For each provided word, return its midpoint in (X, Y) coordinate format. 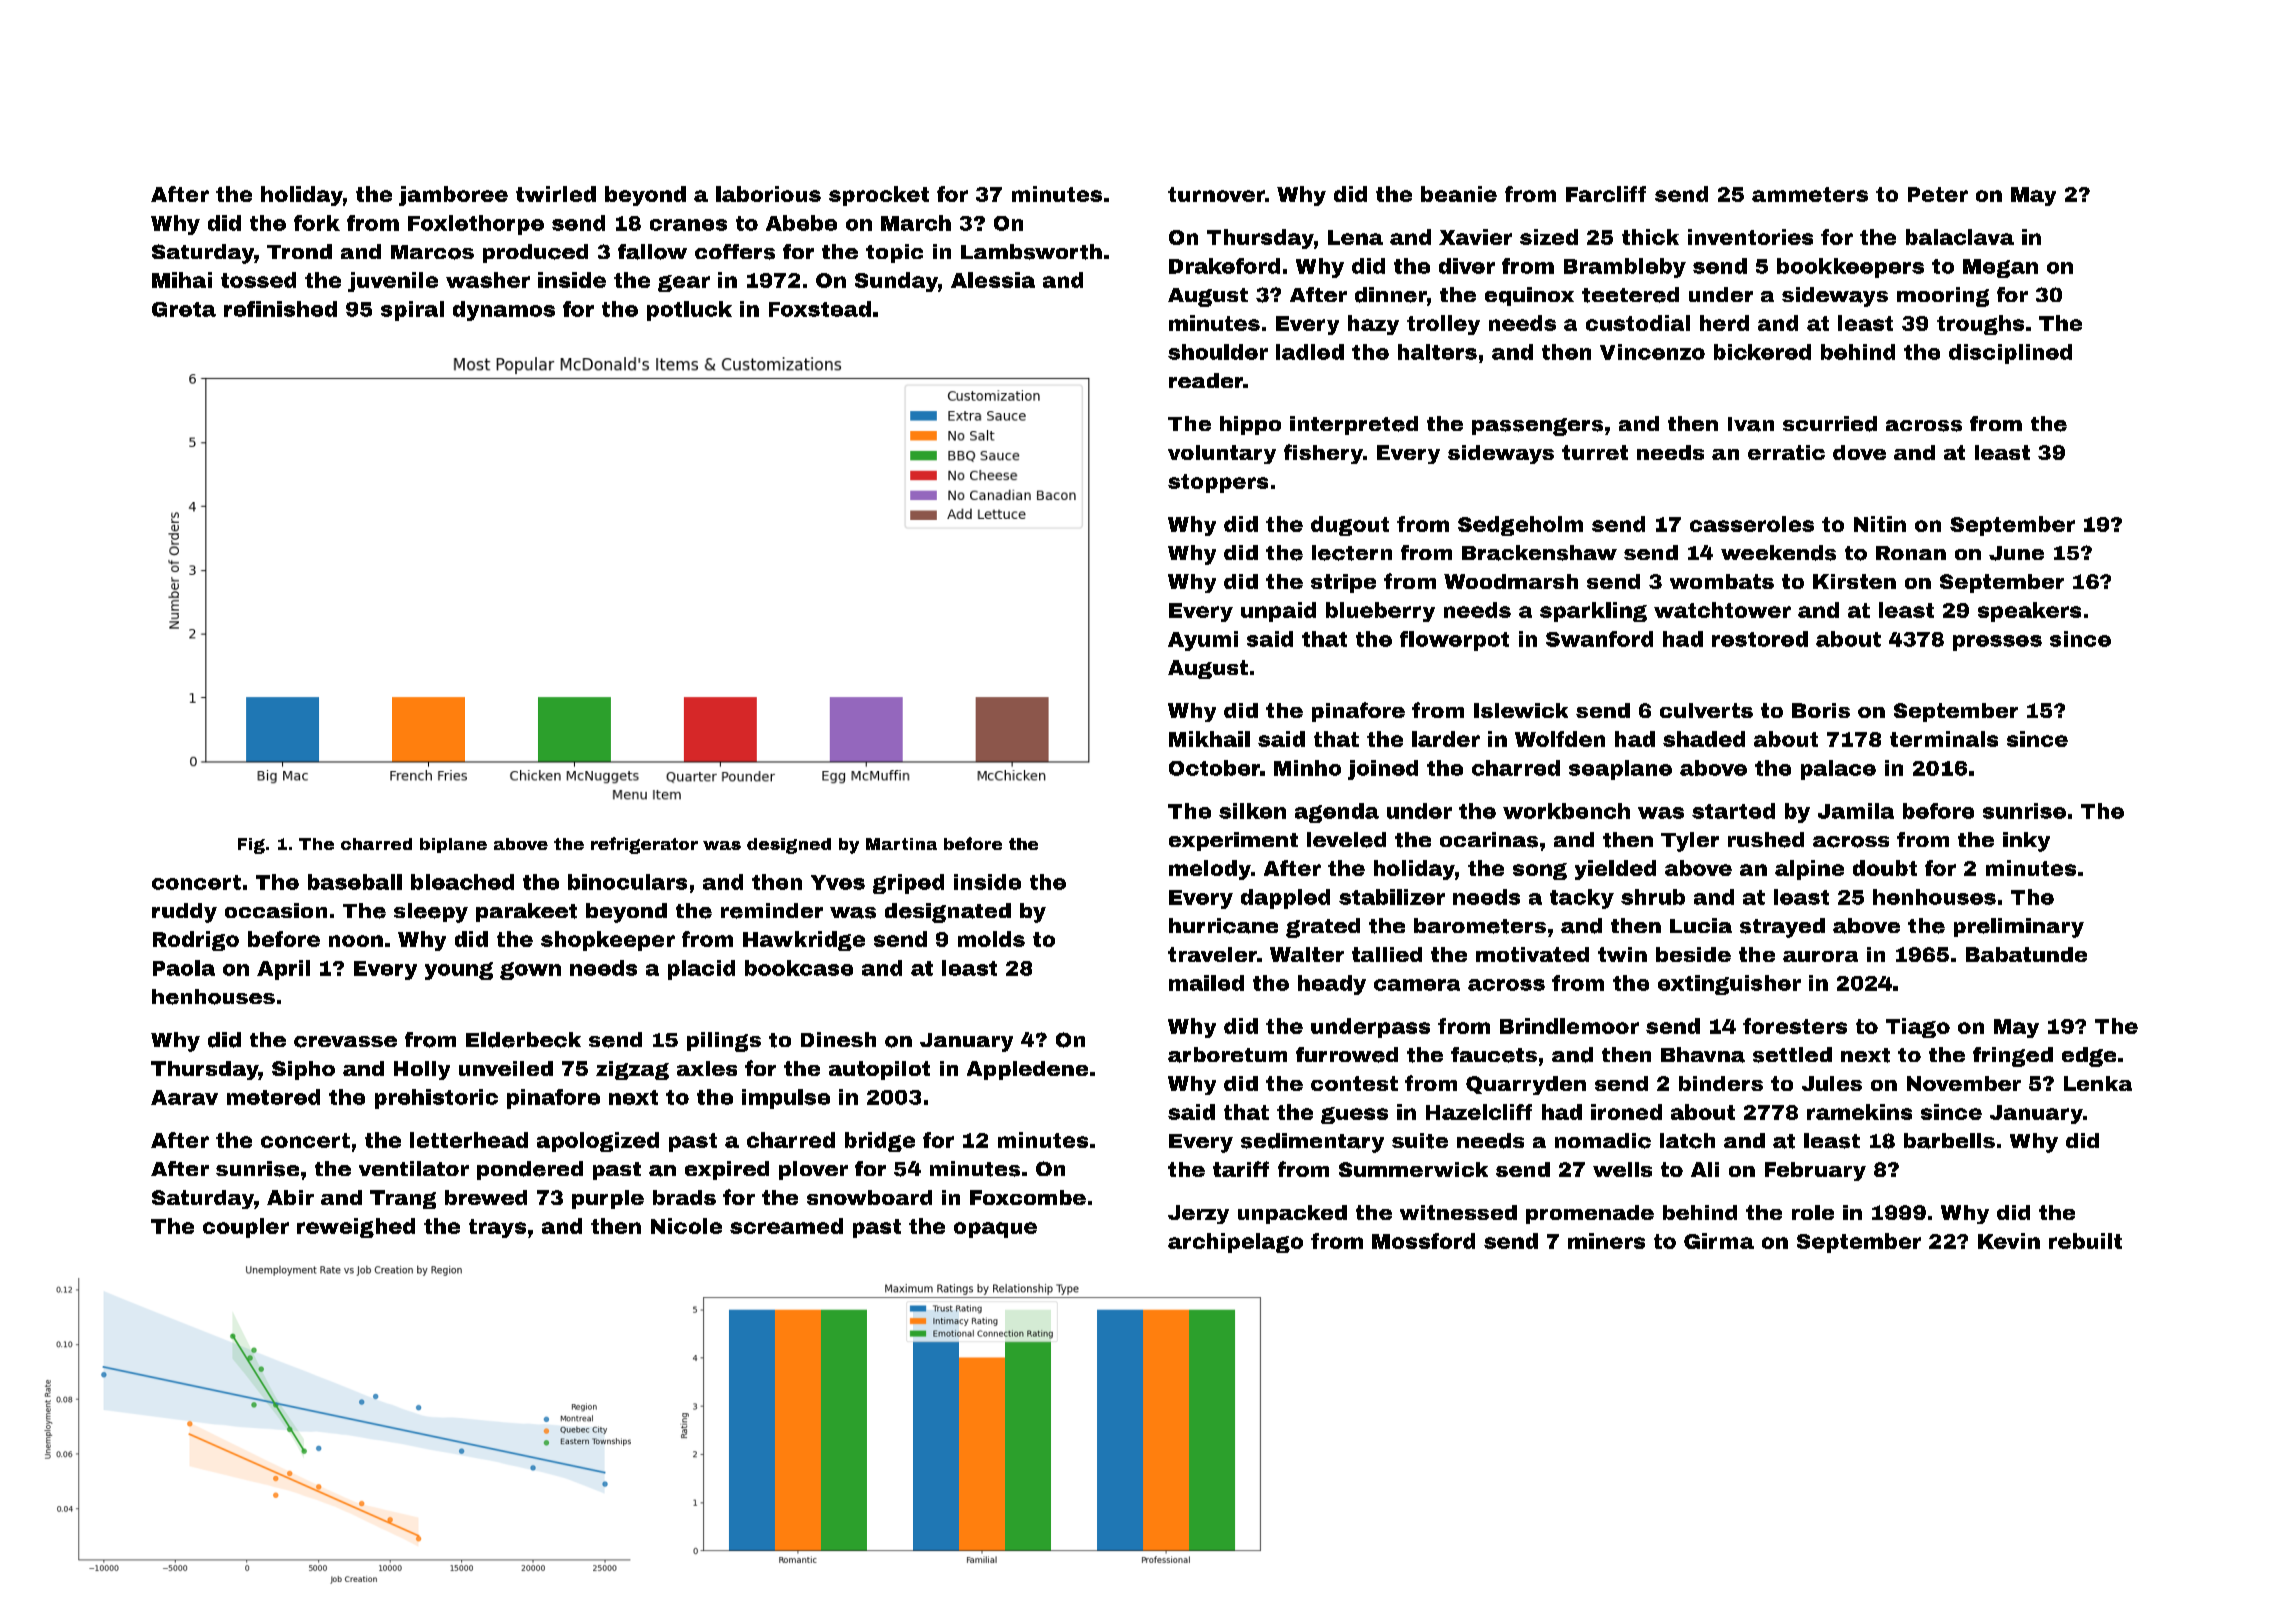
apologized (598, 1142)
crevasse (345, 1042)
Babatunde (2026, 954)
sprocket (879, 196)
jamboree (453, 196)
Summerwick (1413, 1169)
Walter (1307, 954)
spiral (412, 311)
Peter (1938, 194)
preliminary (2019, 928)
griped (908, 884)
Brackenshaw (1539, 553)
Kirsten (1854, 581)
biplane (453, 845)
